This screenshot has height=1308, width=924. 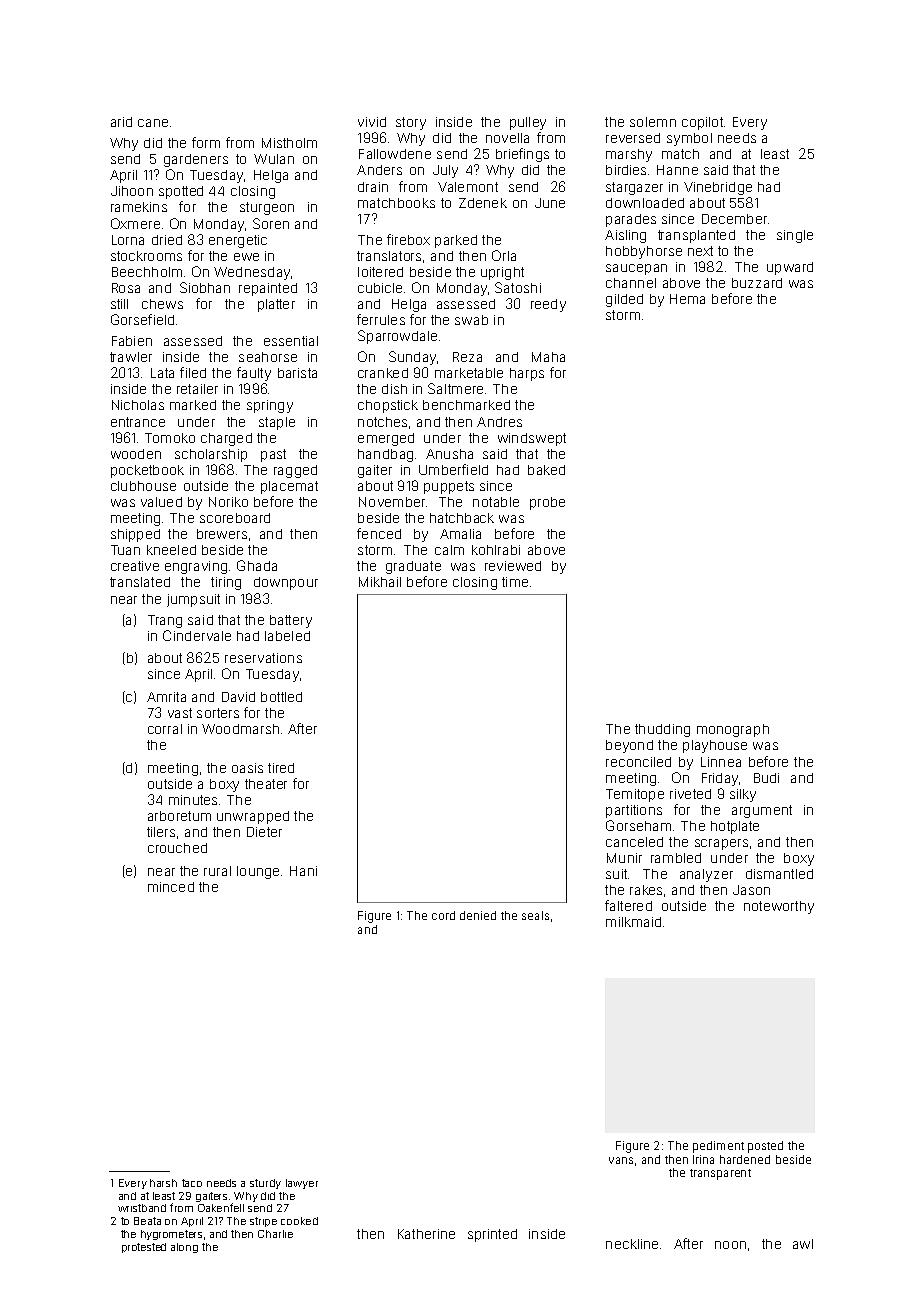 I want to click on milkmaid, so click(x=633, y=922).
